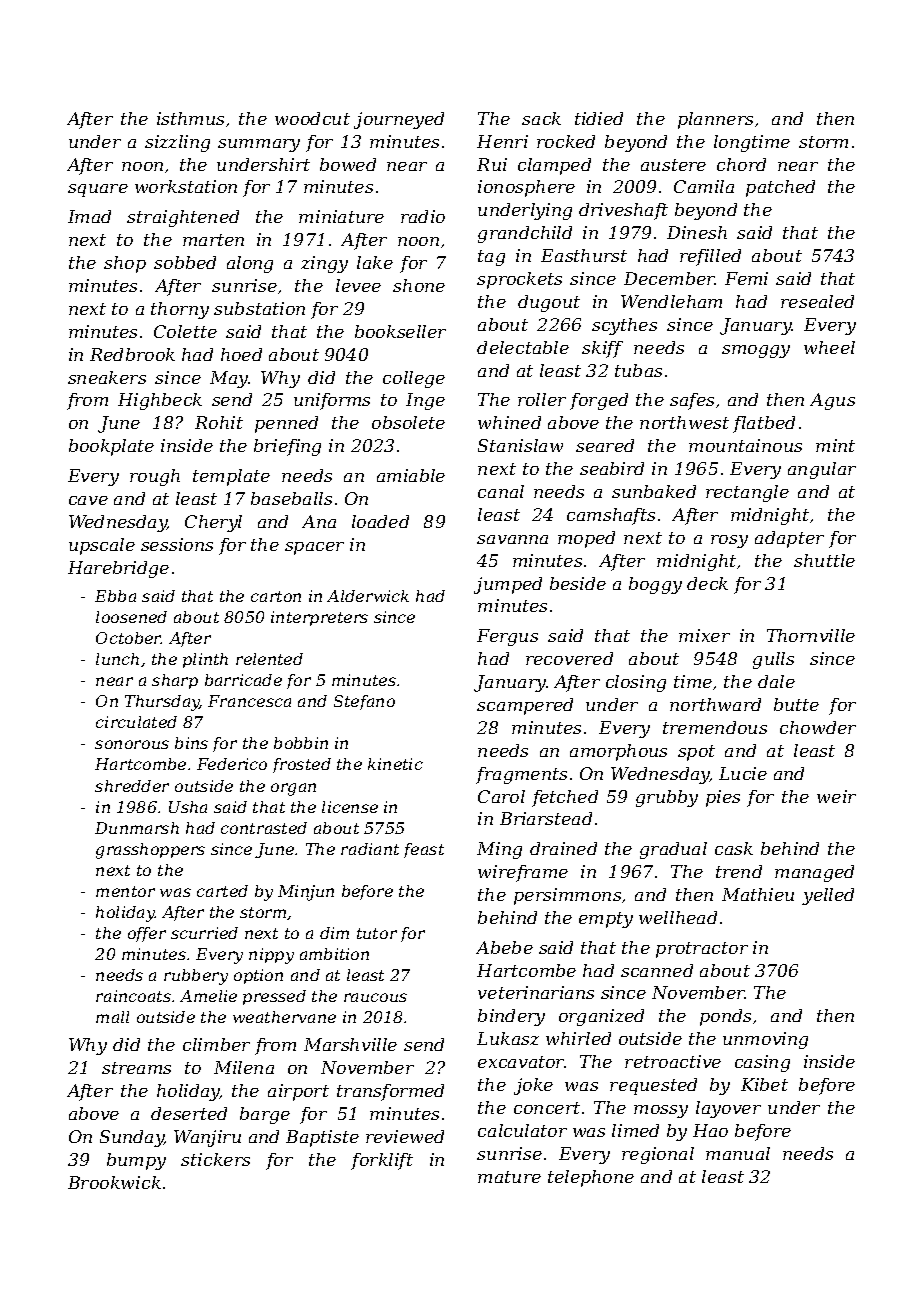 This image has height=1308, width=924. What do you see at coordinates (132, 1138) in the image?
I see `Sunday` at bounding box center [132, 1138].
